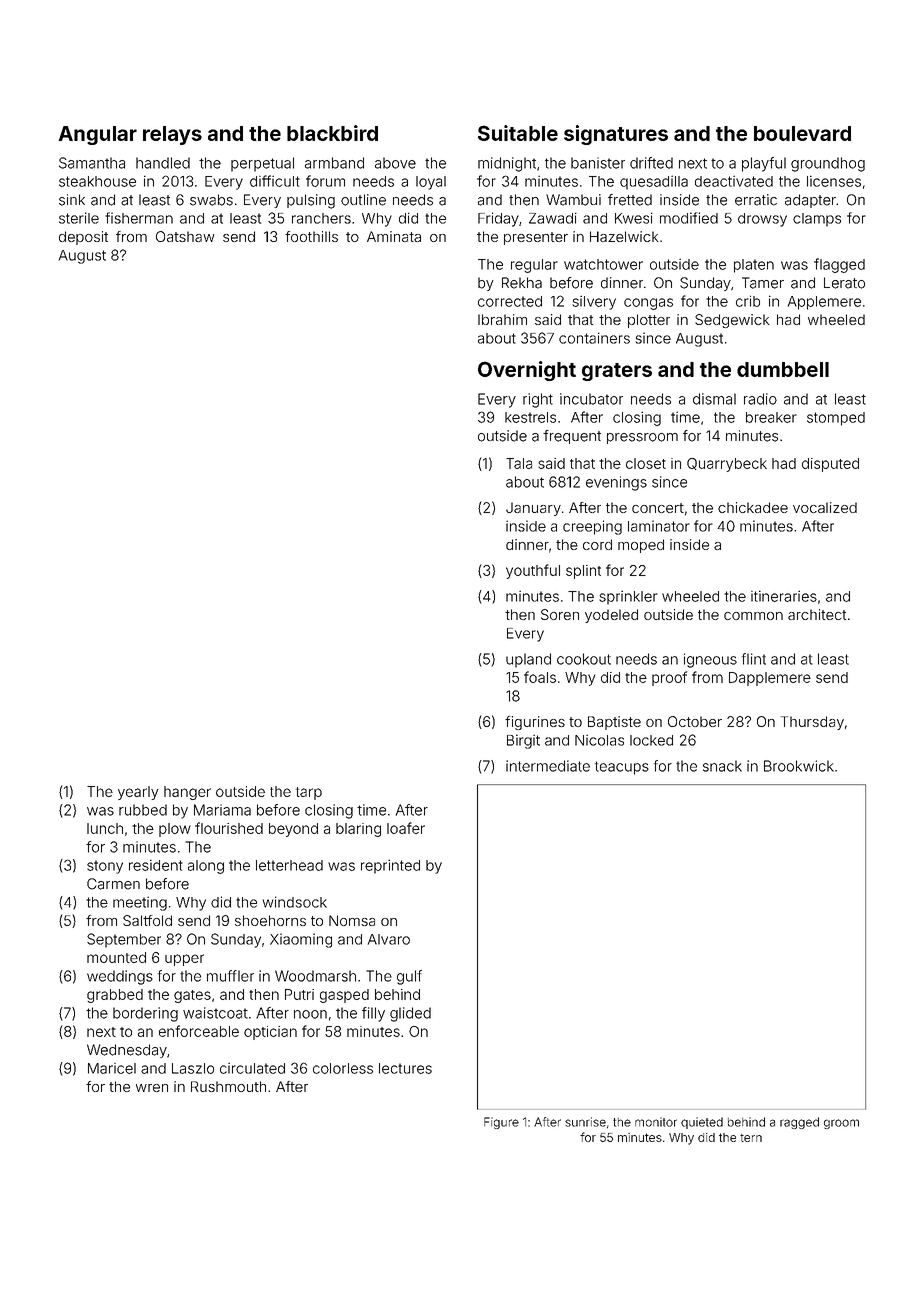 The image size is (924, 1308). Describe the element at coordinates (799, 766) in the page. I see `Brookwick` at that location.
